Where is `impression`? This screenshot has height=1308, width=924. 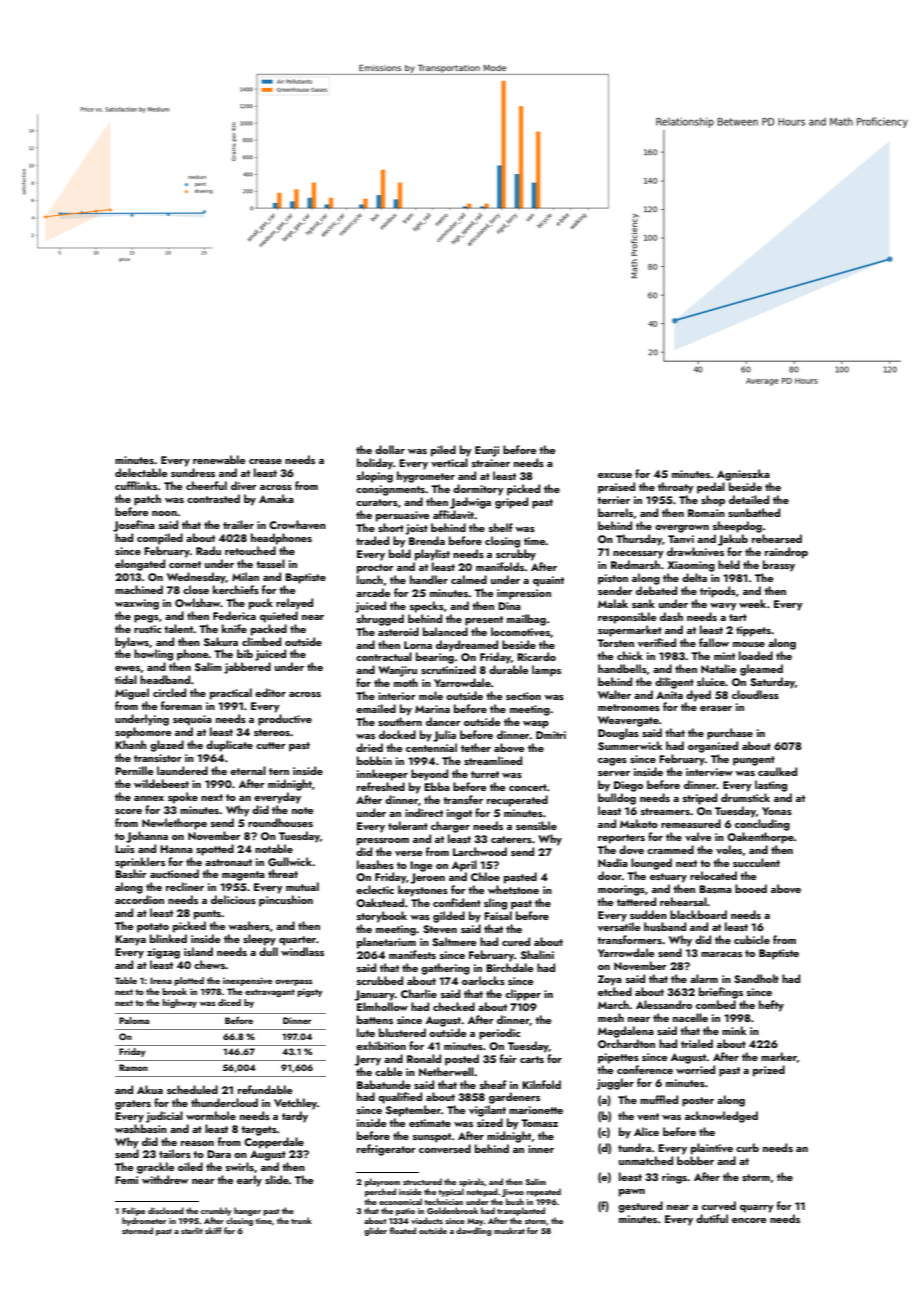 impression is located at coordinates (524, 594).
